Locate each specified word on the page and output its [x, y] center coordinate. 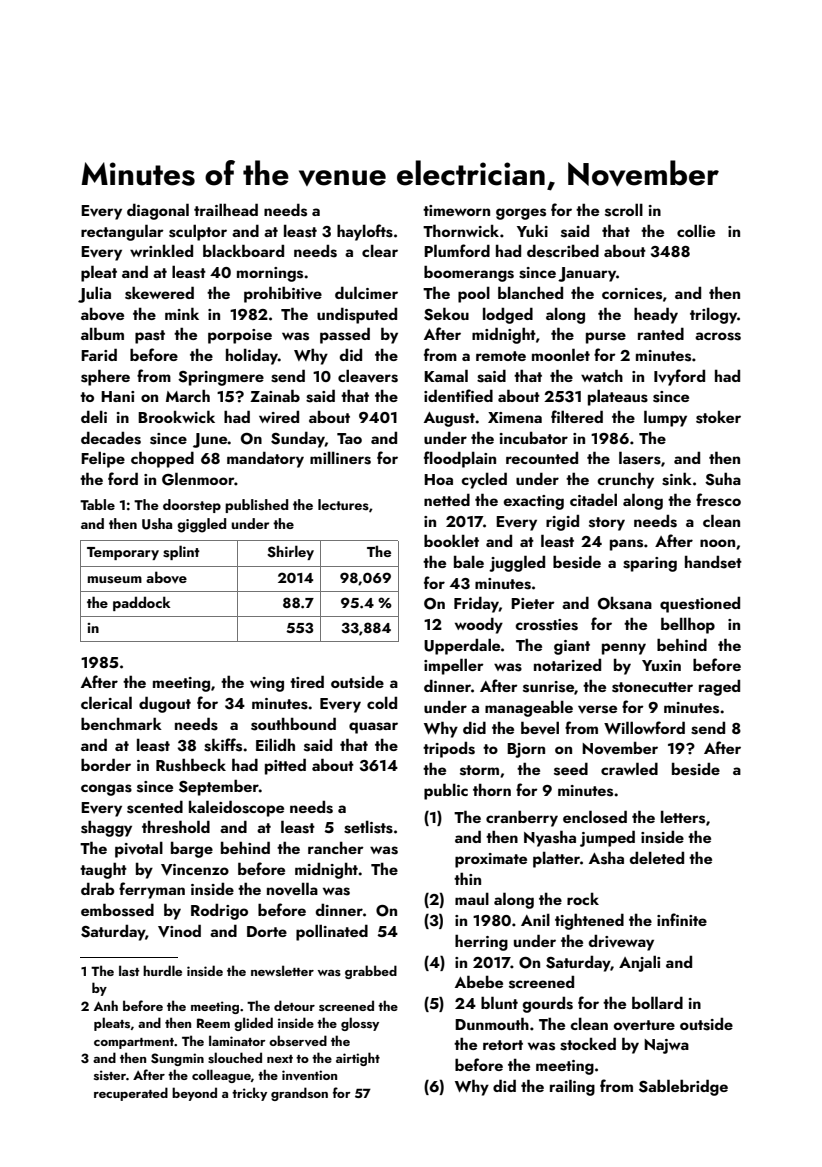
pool [474, 294]
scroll [624, 210]
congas [106, 790]
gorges [521, 214]
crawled [629, 768]
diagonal [158, 211]
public [446, 791]
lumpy [665, 418]
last [129, 970]
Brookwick [176, 416]
